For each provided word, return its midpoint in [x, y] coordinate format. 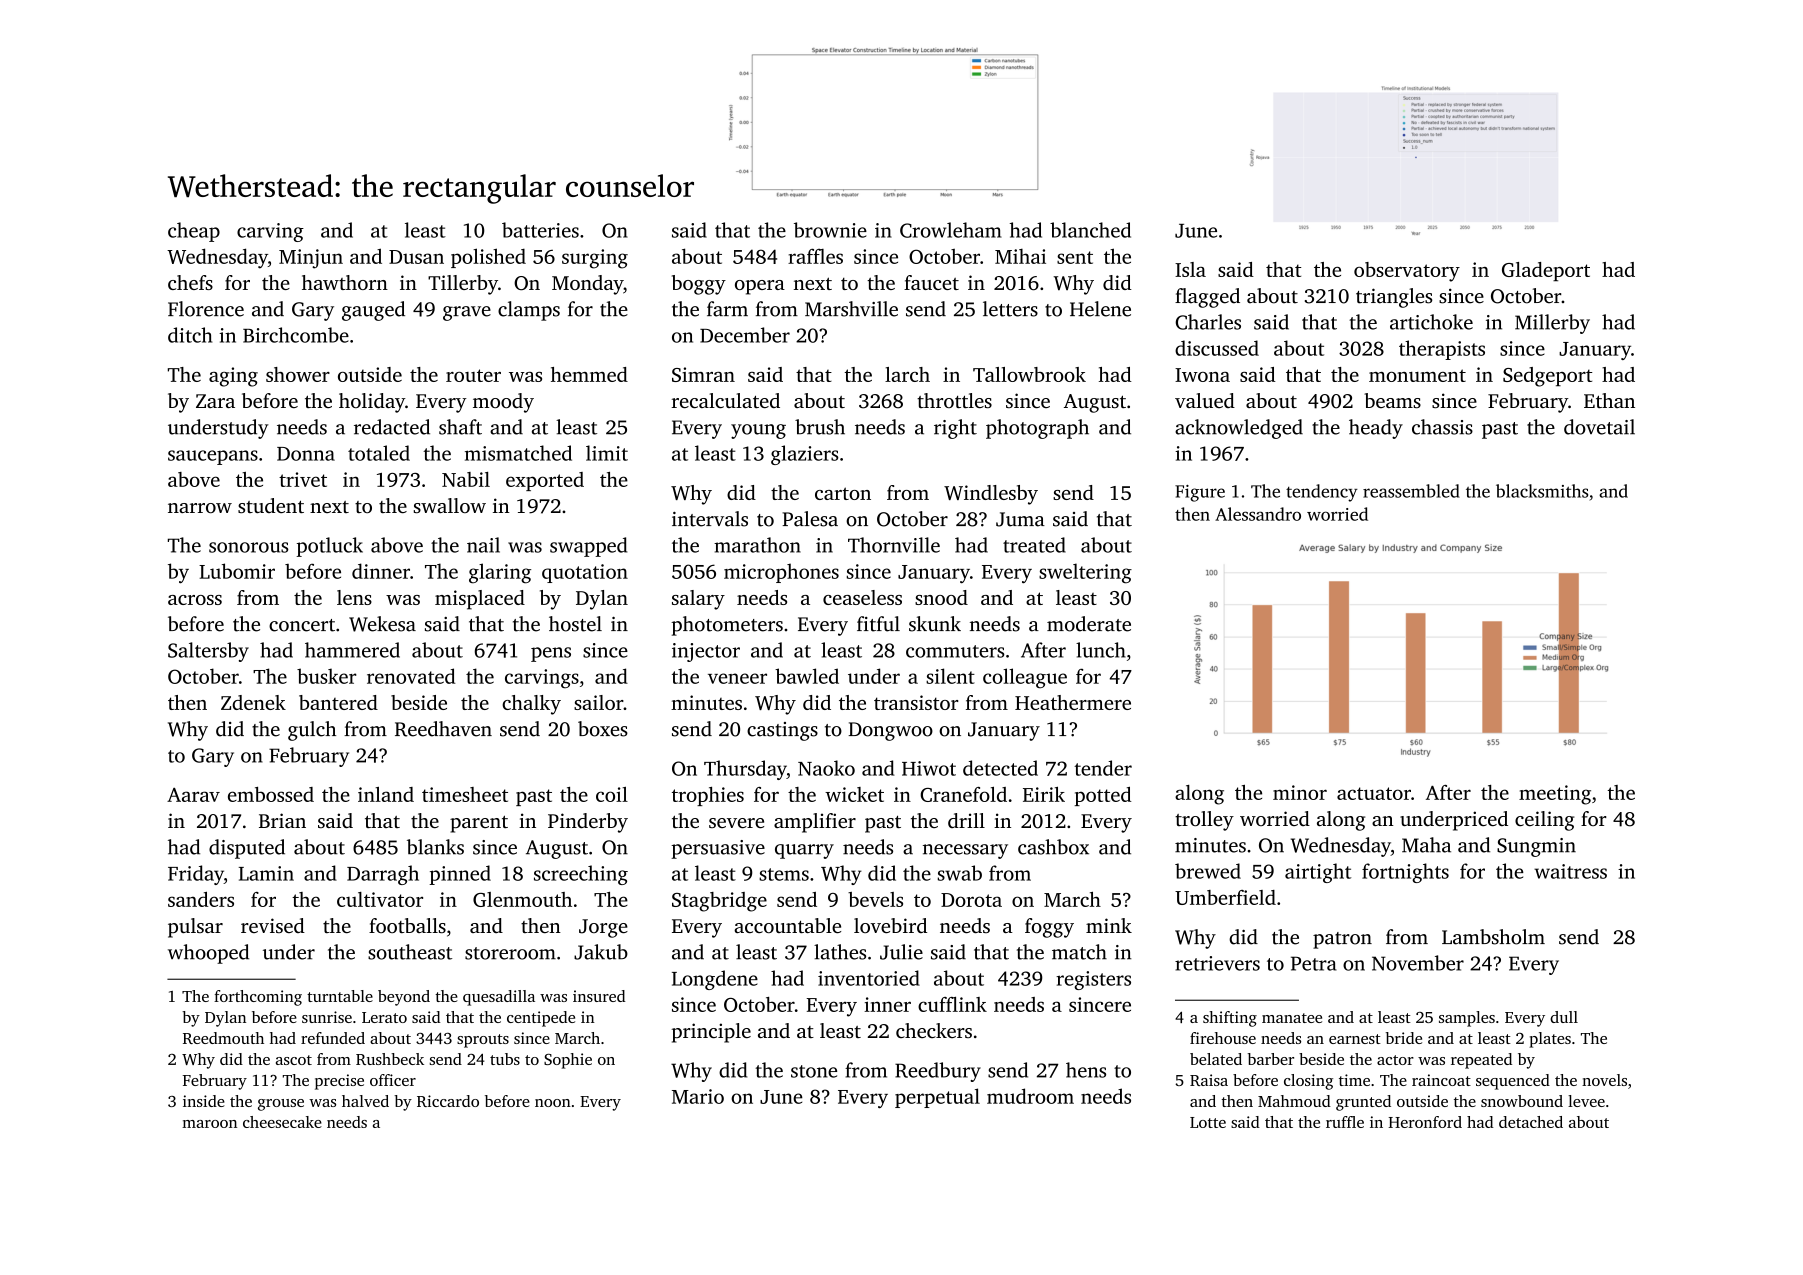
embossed [271, 794]
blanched [1090, 230]
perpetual [937, 1098]
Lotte [1208, 1122]
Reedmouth [223, 1038]
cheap [194, 232]
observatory [1407, 272]
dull [1564, 1017]
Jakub [601, 952]
